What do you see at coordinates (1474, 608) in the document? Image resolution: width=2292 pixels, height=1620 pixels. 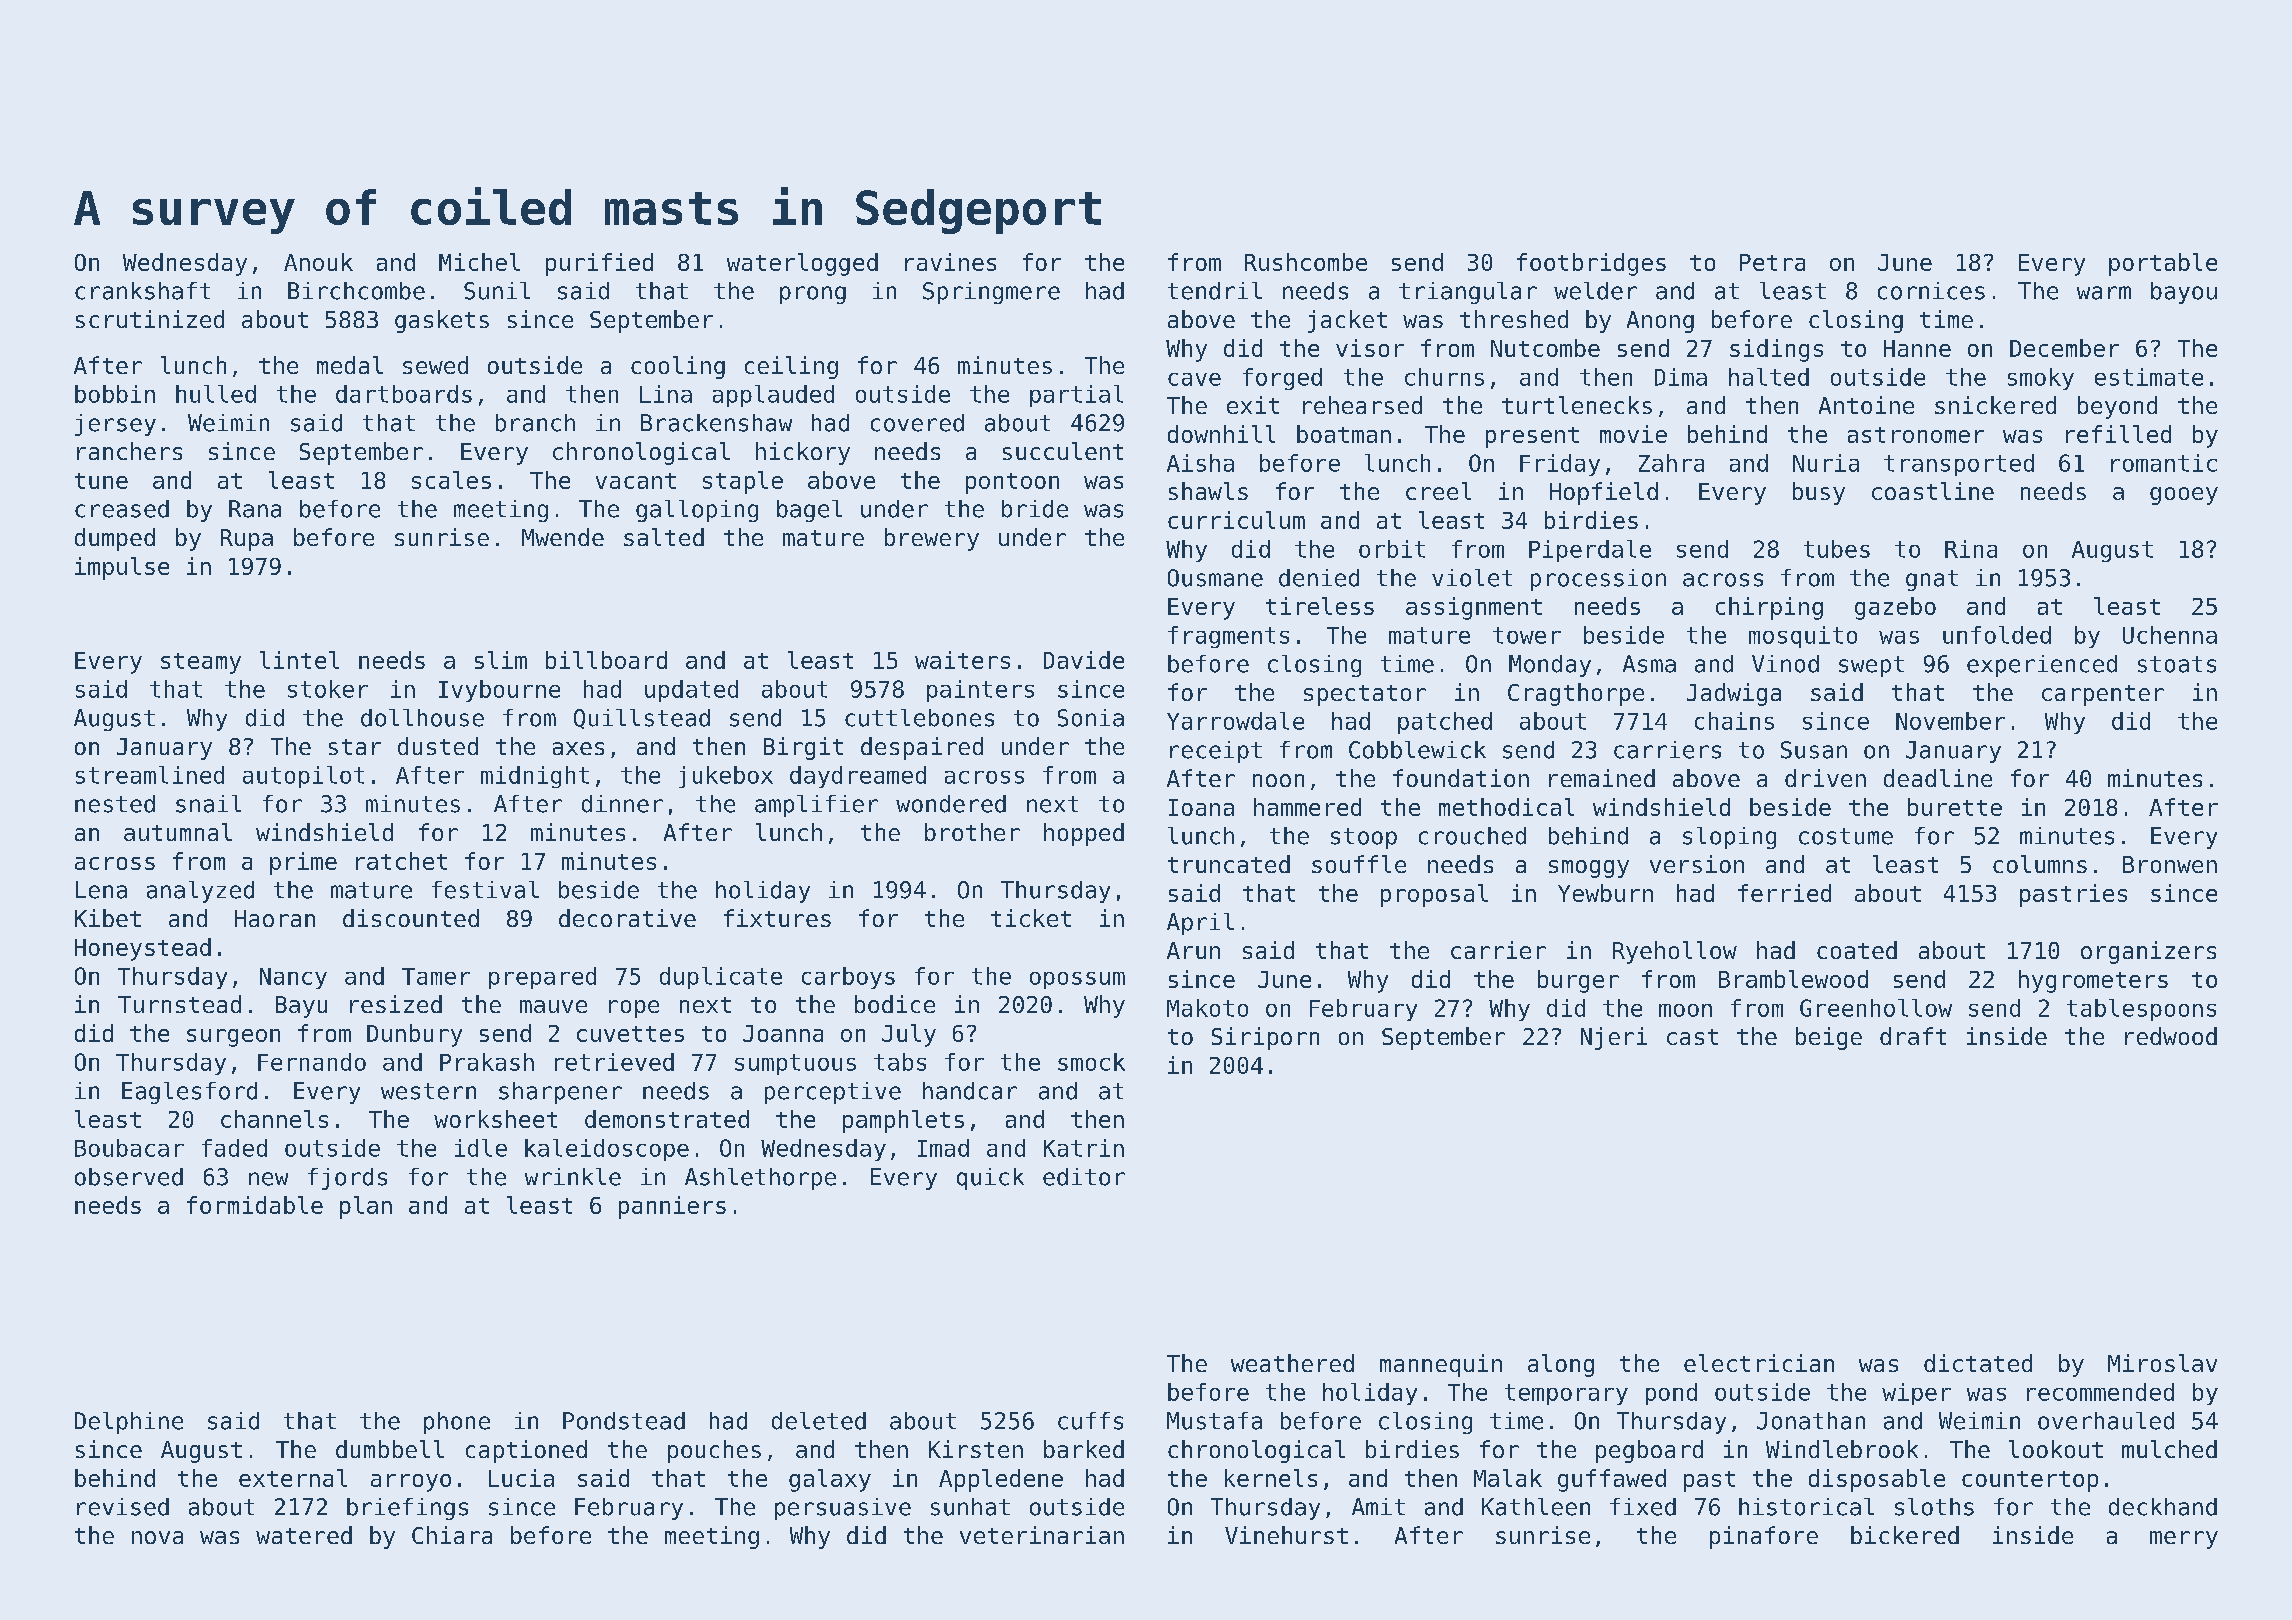 I see `assignment` at bounding box center [1474, 608].
